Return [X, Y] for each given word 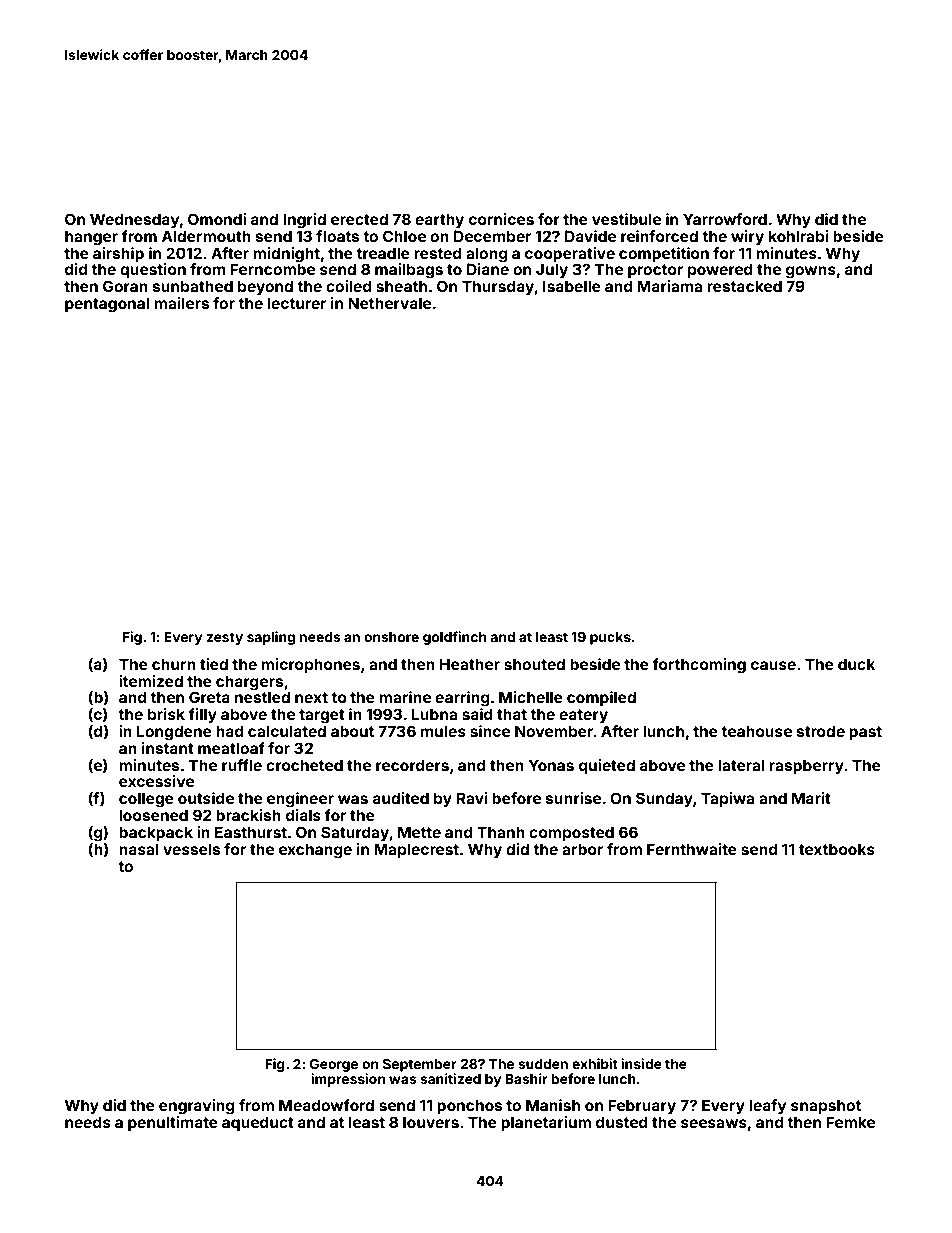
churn [174, 664]
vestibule [626, 219]
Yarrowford [725, 219]
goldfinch [454, 638]
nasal [139, 849]
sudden [543, 1064]
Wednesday [134, 220]
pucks [610, 638]
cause [773, 665]
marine [405, 697]
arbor [582, 849]
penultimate [173, 1123]
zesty [224, 638]
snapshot [826, 1106]
